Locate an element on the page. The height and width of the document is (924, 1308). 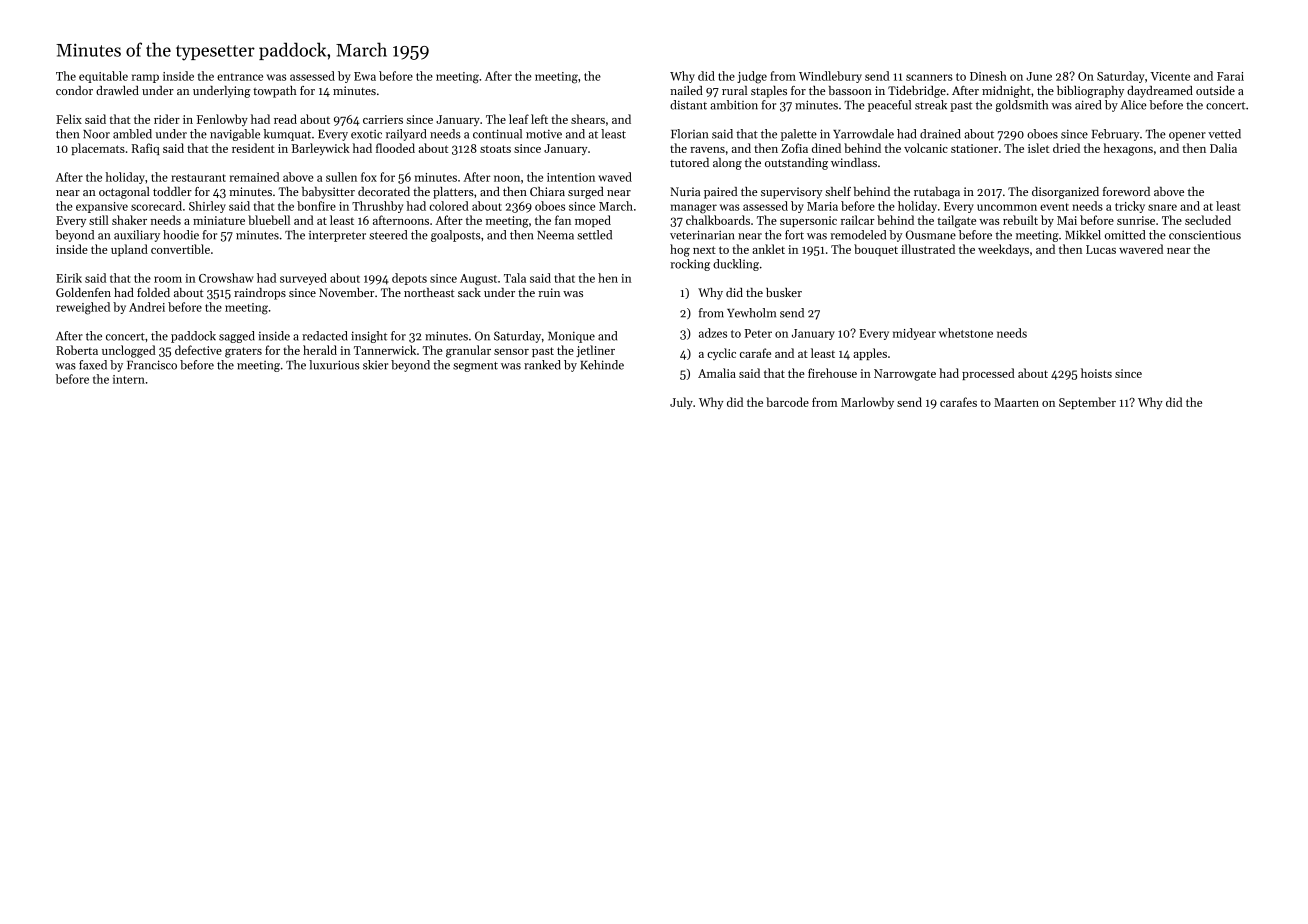
Ewa is located at coordinates (365, 76).
